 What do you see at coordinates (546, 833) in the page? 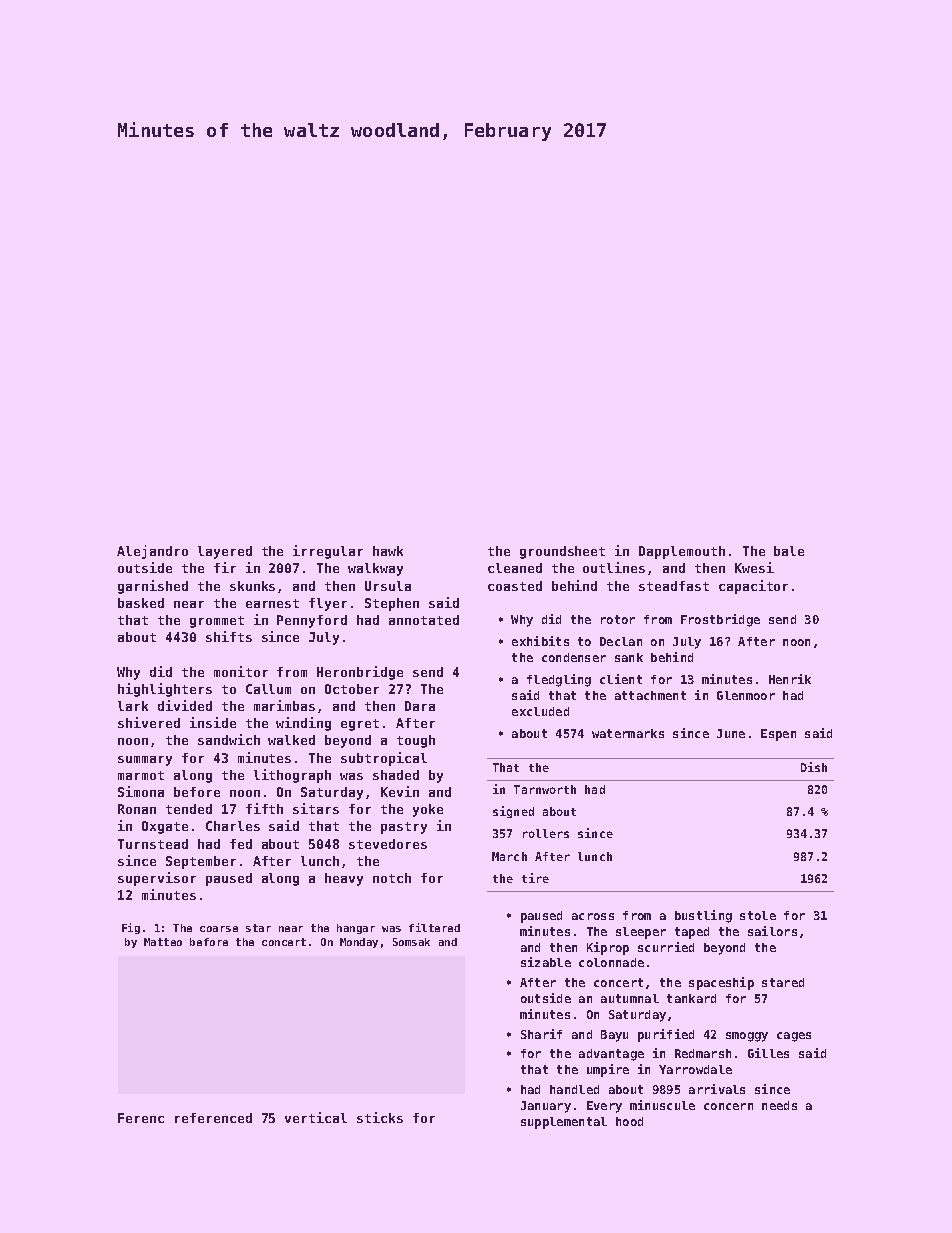
I see `rollers` at bounding box center [546, 833].
